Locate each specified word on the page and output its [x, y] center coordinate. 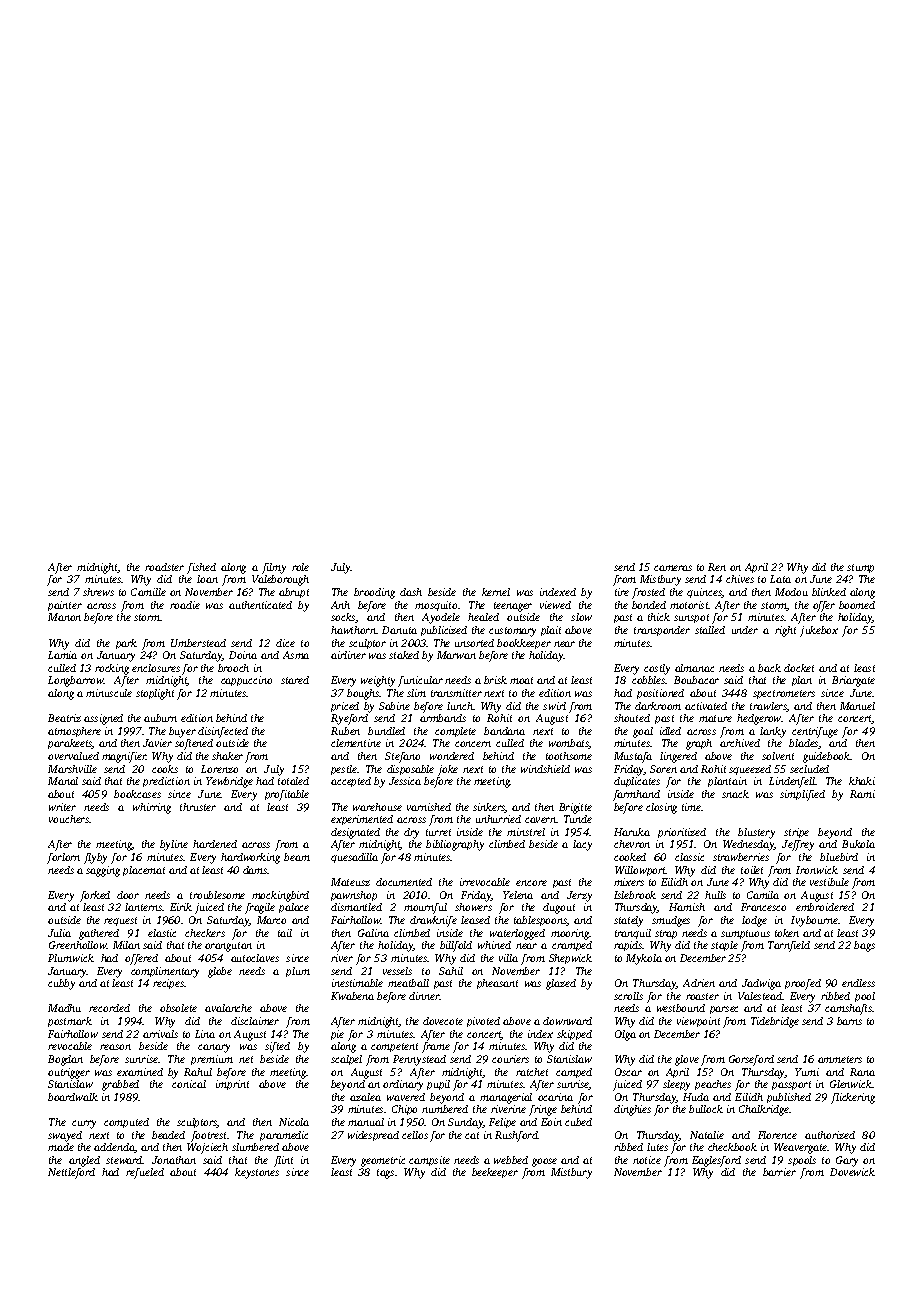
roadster [164, 567]
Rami [862, 794]
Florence [777, 1135]
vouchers [69, 819]
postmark [70, 1022]
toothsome [569, 756]
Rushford [516, 1136]
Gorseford [751, 1060]
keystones [257, 1173]
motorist [689, 605]
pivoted [483, 1022]
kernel [496, 592]
